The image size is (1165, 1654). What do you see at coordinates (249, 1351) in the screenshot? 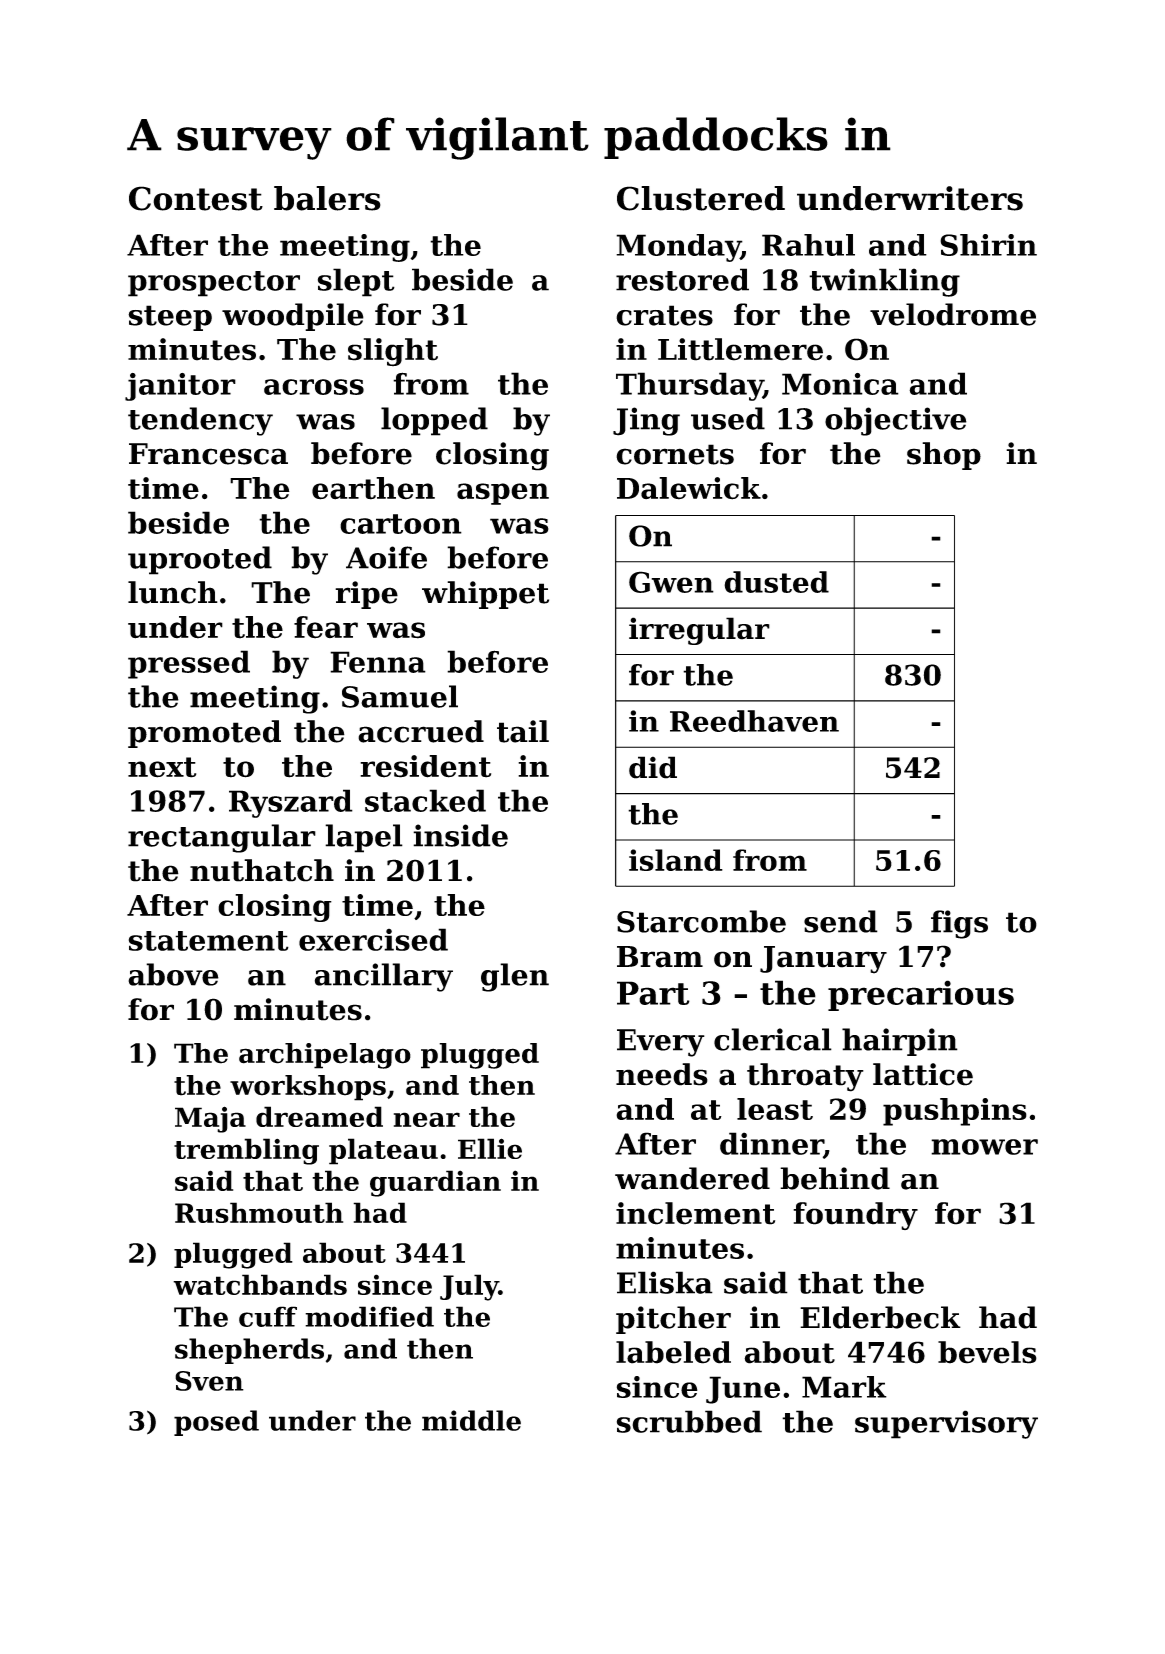
I see `shepherds` at bounding box center [249, 1351].
